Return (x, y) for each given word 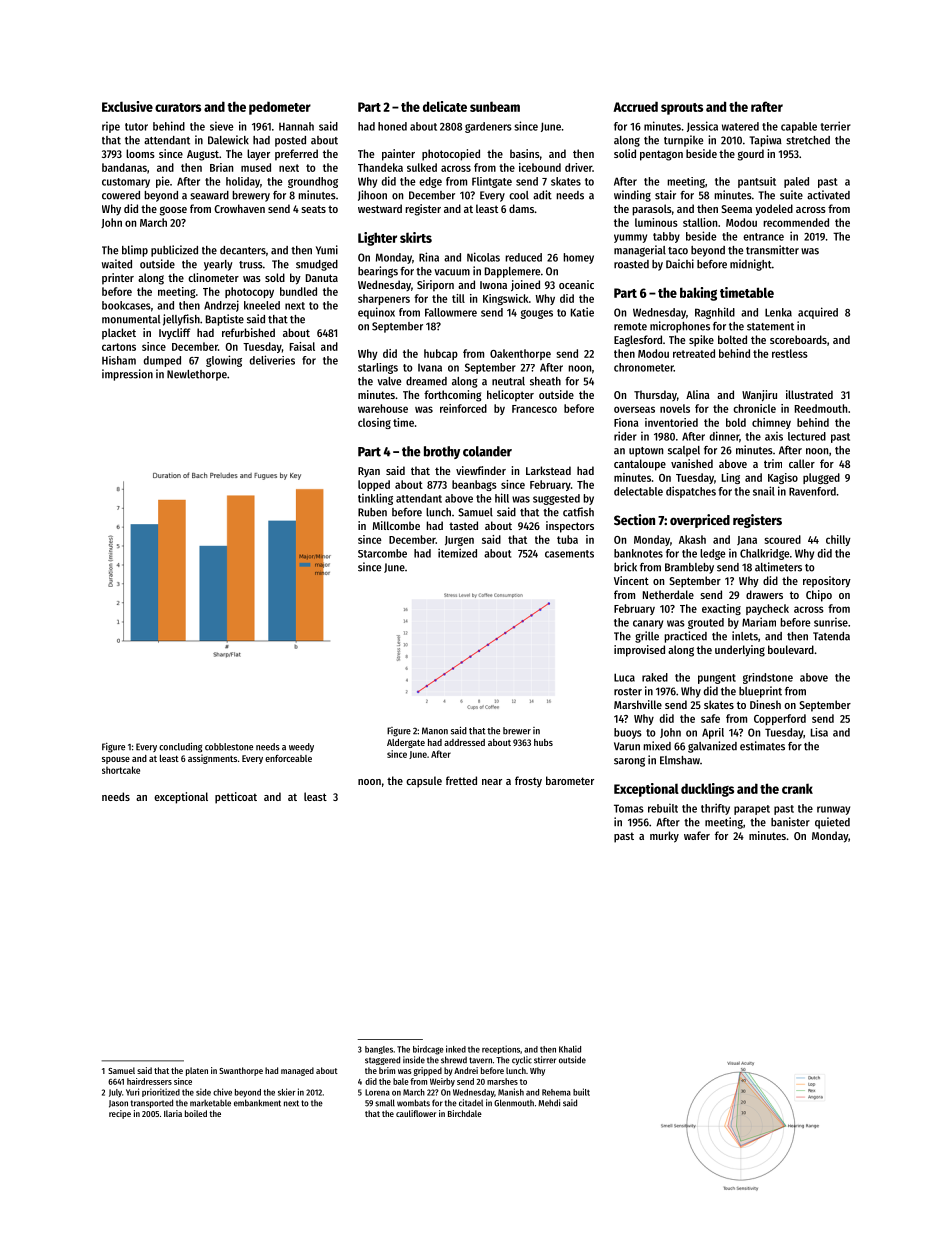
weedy (301, 747)
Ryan (369, 472)
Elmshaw (680, 760)
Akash (692, 539)
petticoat (236, 798)
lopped (374, 485)
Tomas (629, 808)
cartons (119, 347)
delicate (445, 106)
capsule (424, 782)
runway (833, 810)
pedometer (280, 108)
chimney (771, 423)
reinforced (463, 408)
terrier (836, 126)
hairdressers (149, 1081)
